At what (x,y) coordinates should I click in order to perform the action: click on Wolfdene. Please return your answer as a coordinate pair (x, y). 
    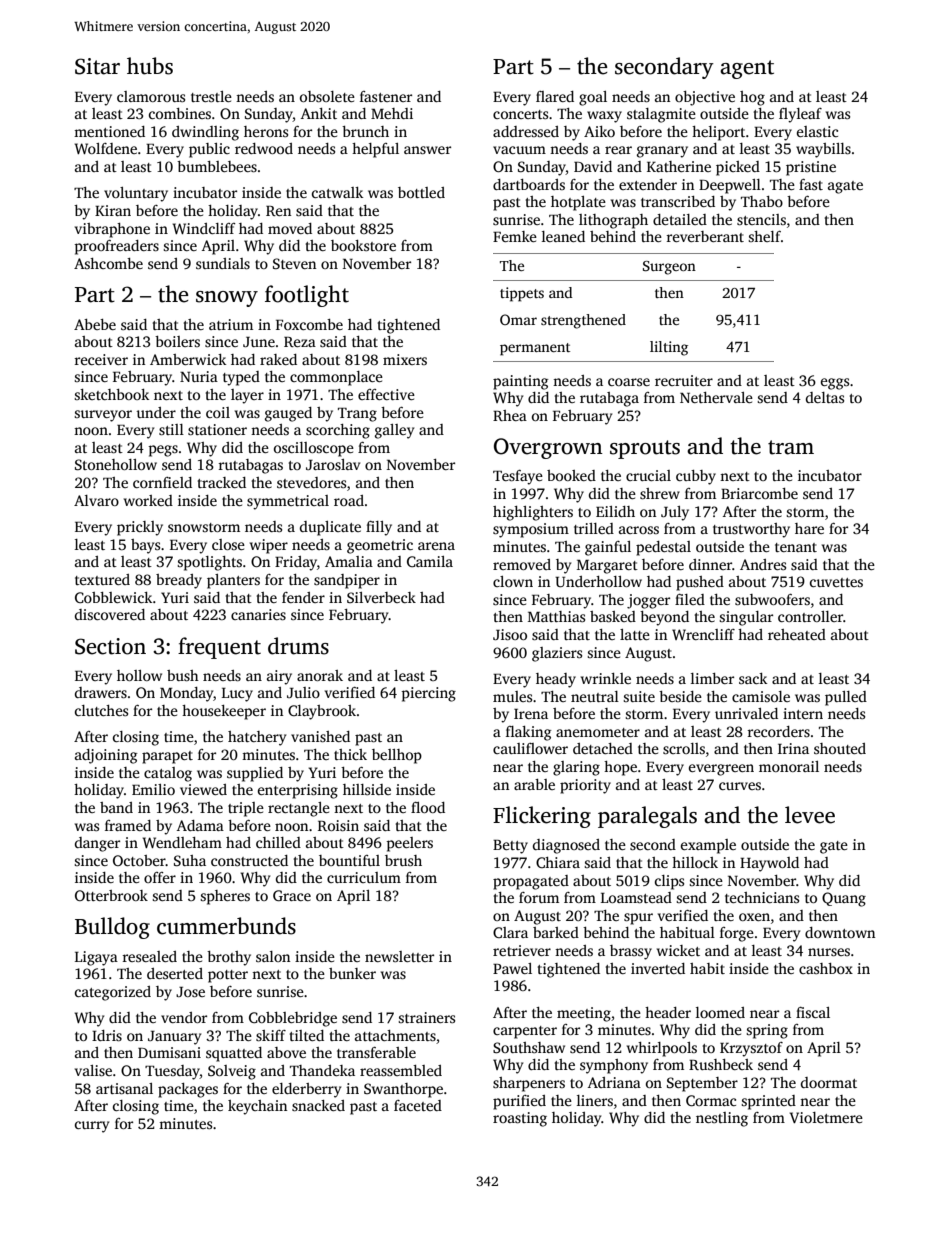
    Looking at the image, I should click on (105, 148).
